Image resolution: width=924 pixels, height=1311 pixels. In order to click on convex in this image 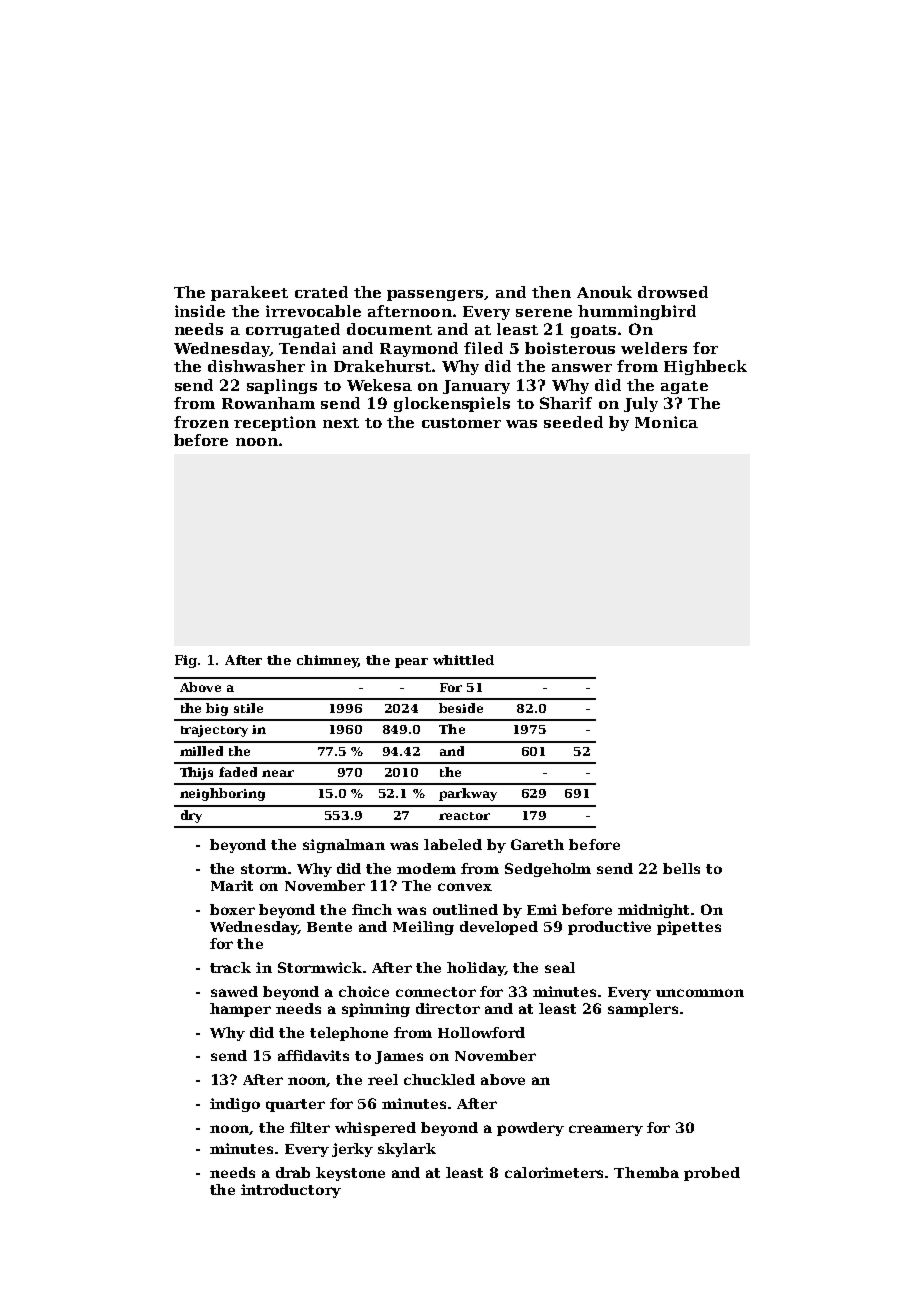, I will do `click(465, 887)`.
